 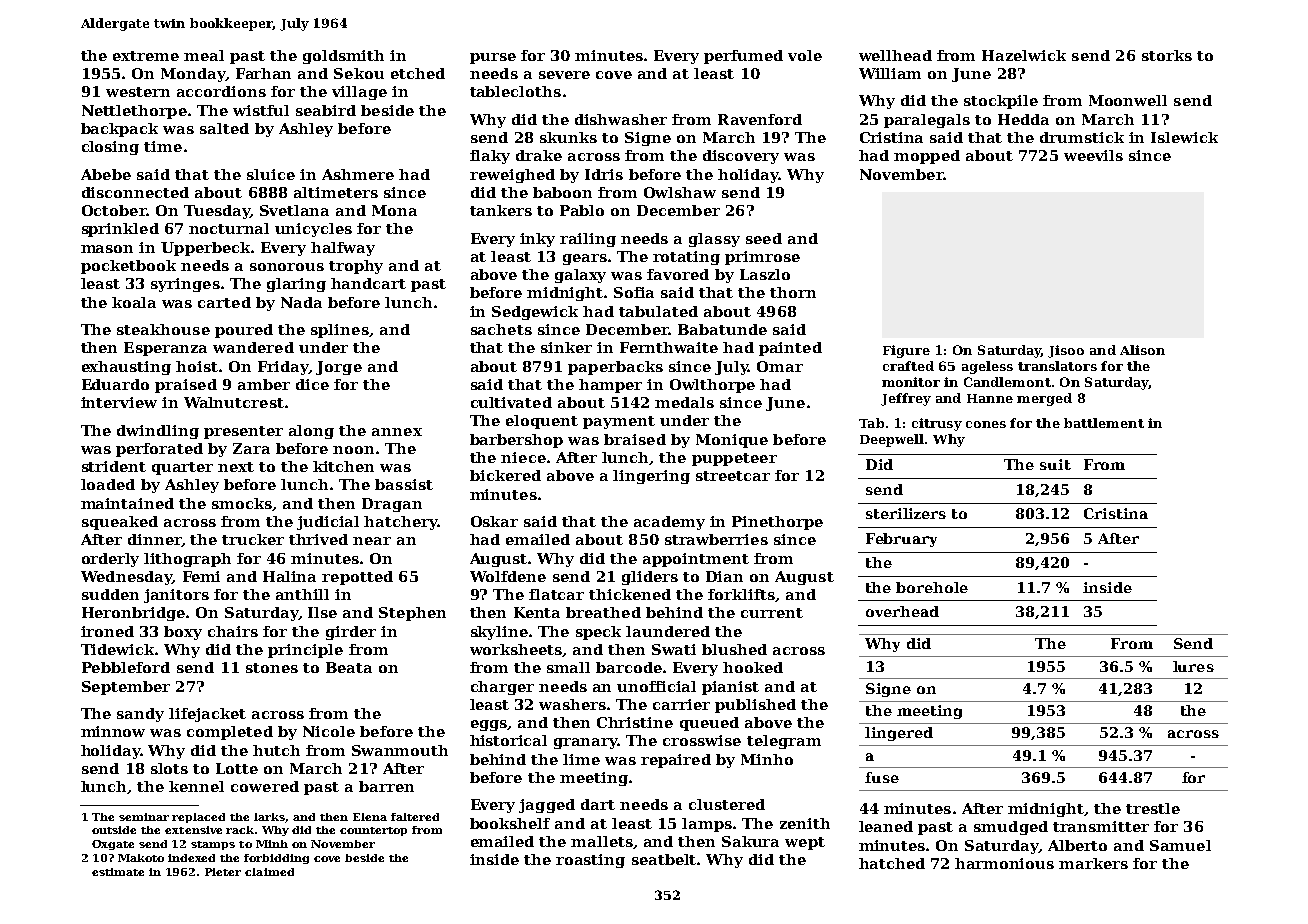 What do you see at coordinates (892, 863) in the image?
I see `hatched` at bounding box center [892, 863].
